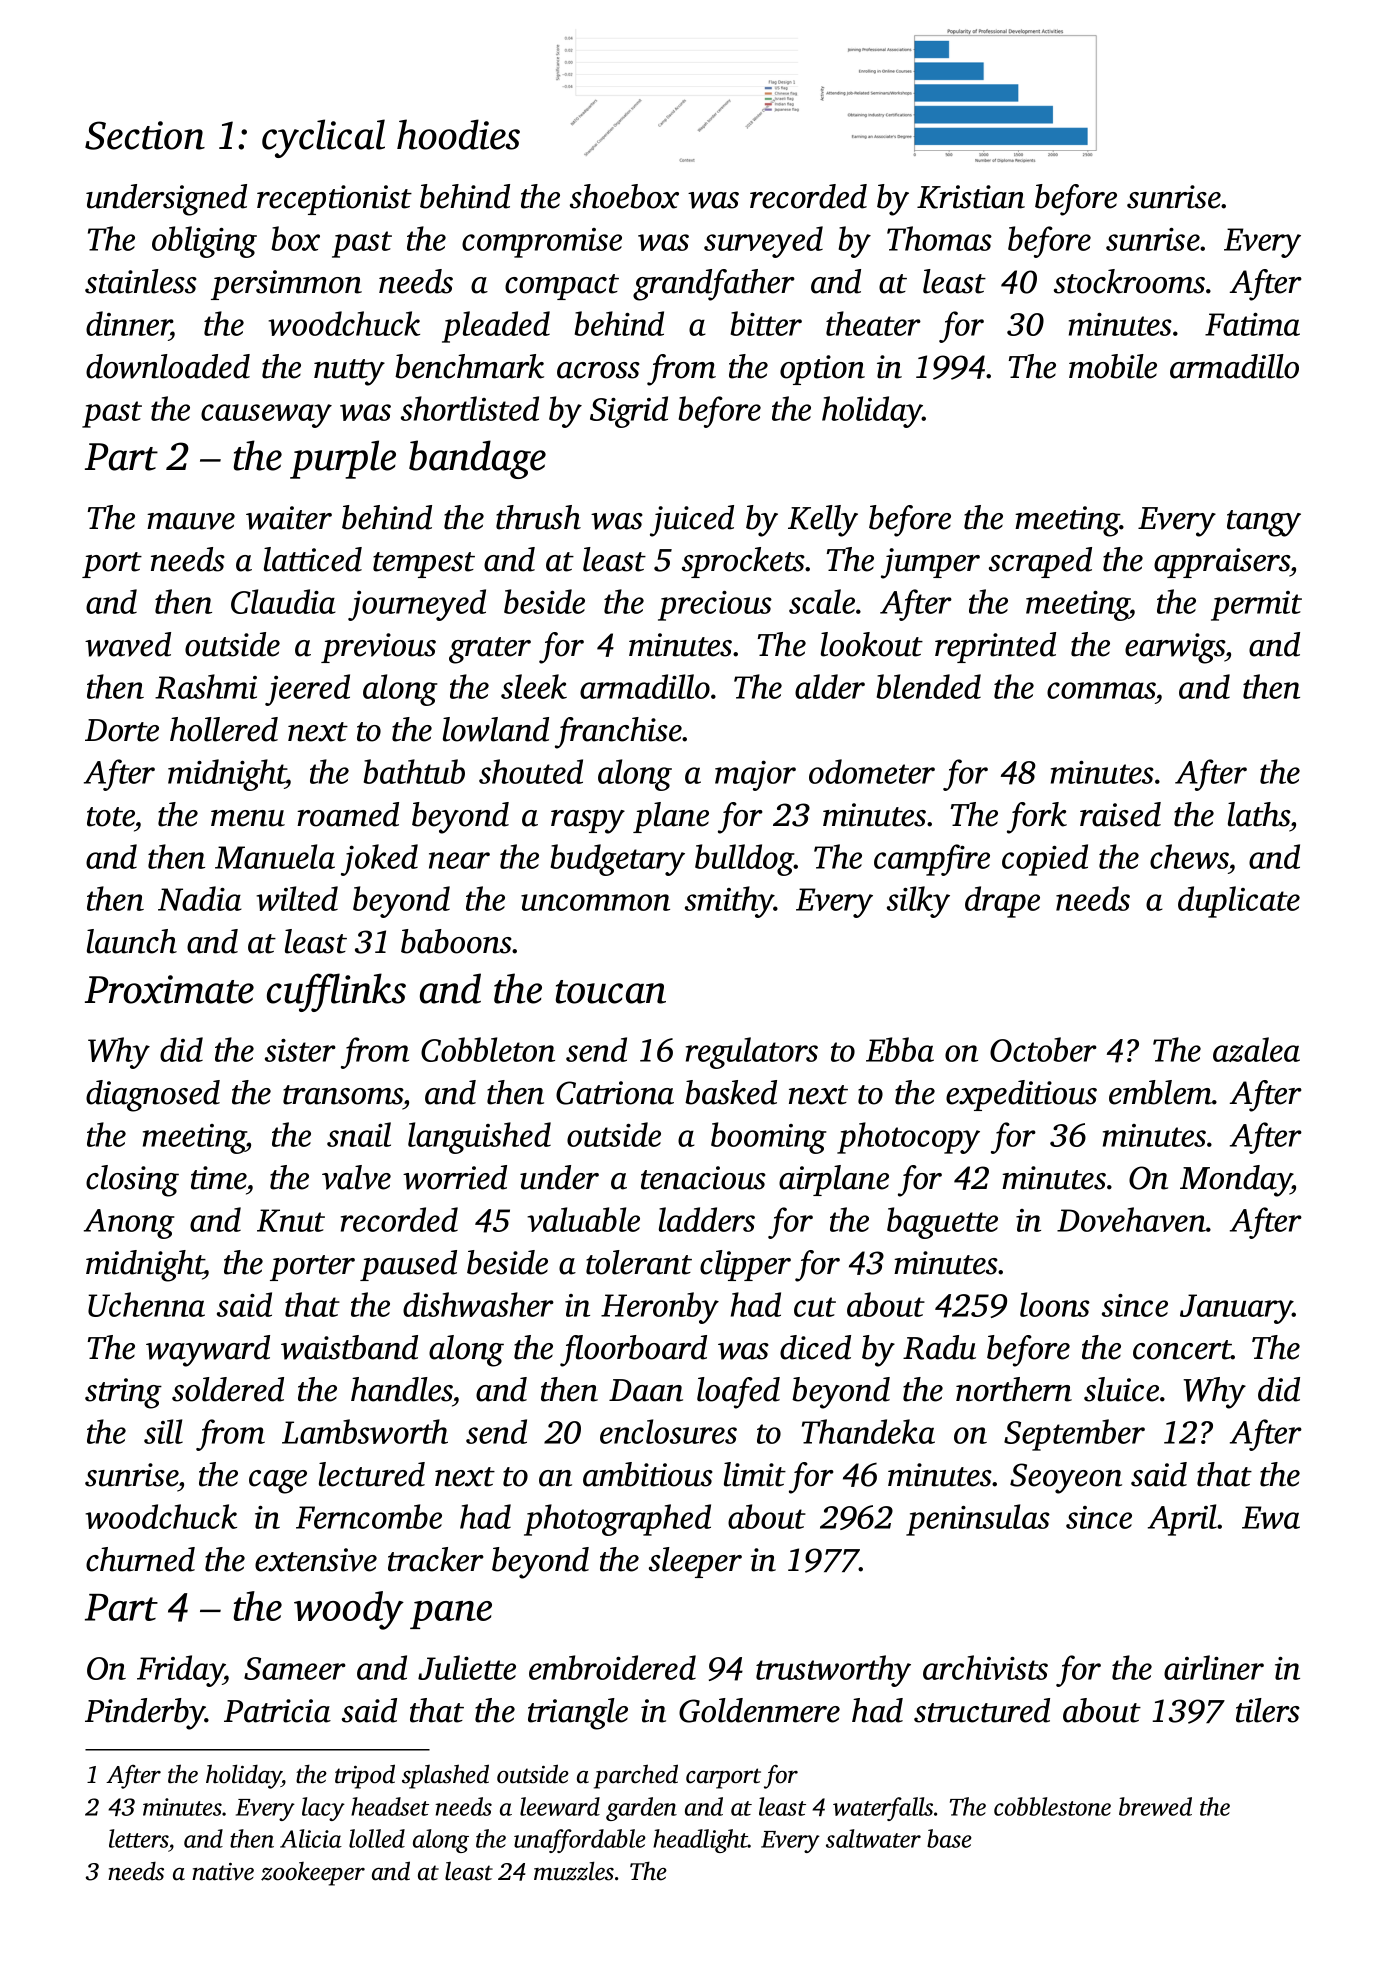  What do you see at coordinates (1131, 1219) in the screenshot?
I see `Dovehaven` at bounding box center [1131, 1219].
